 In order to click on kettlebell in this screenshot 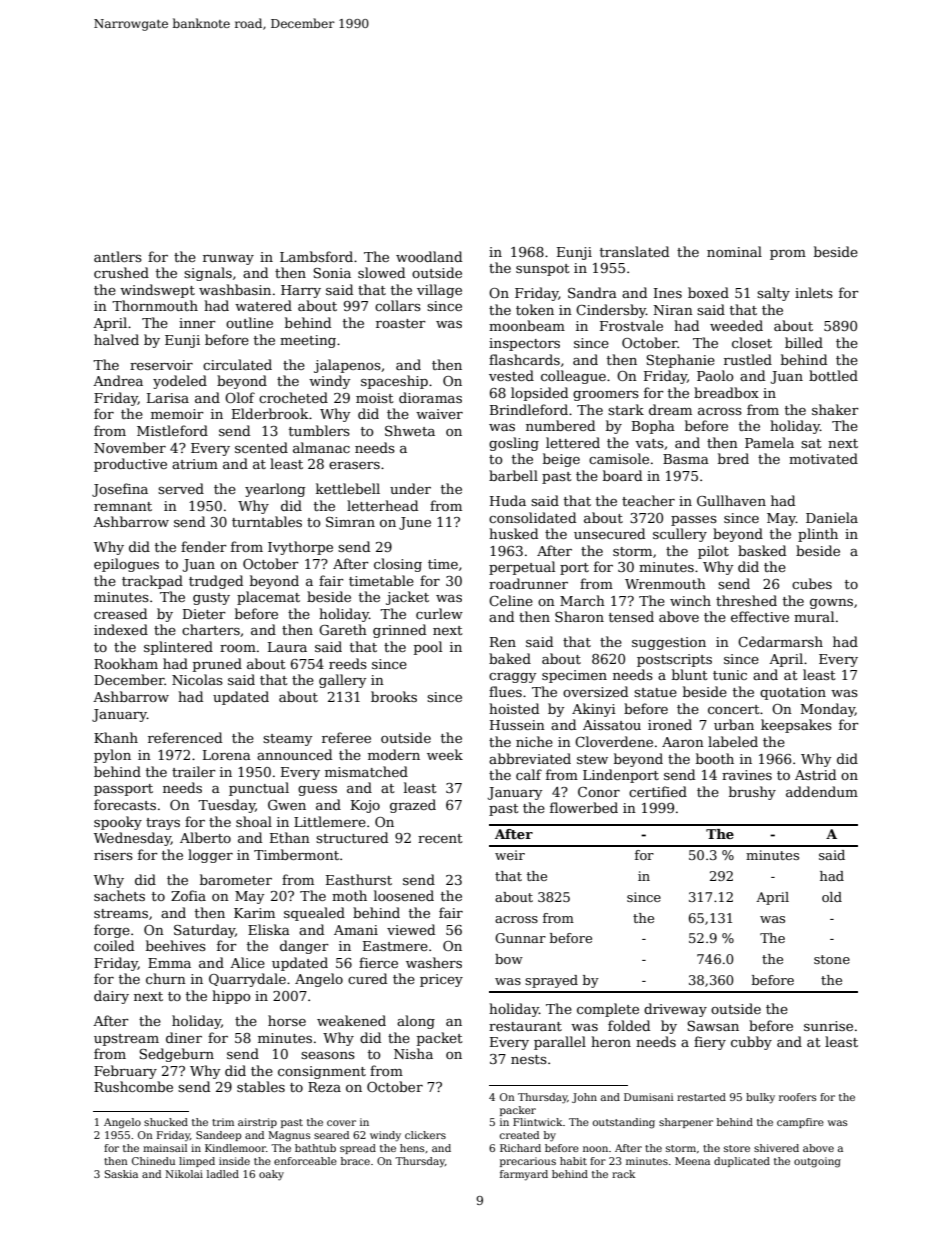, I will do `click(348, 488)`.
